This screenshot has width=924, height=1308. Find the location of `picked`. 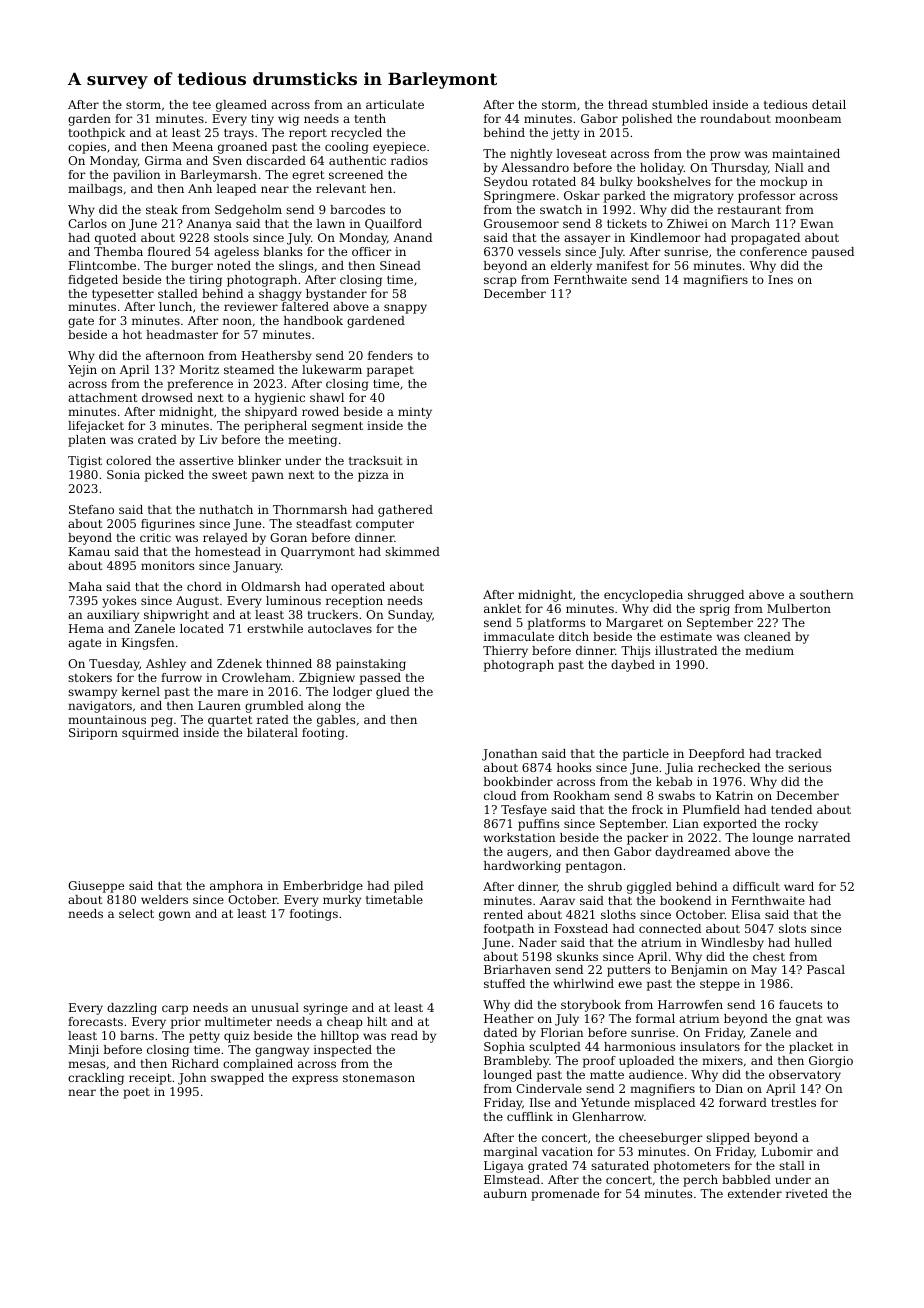

picked is located at coordinates (164, 476).
